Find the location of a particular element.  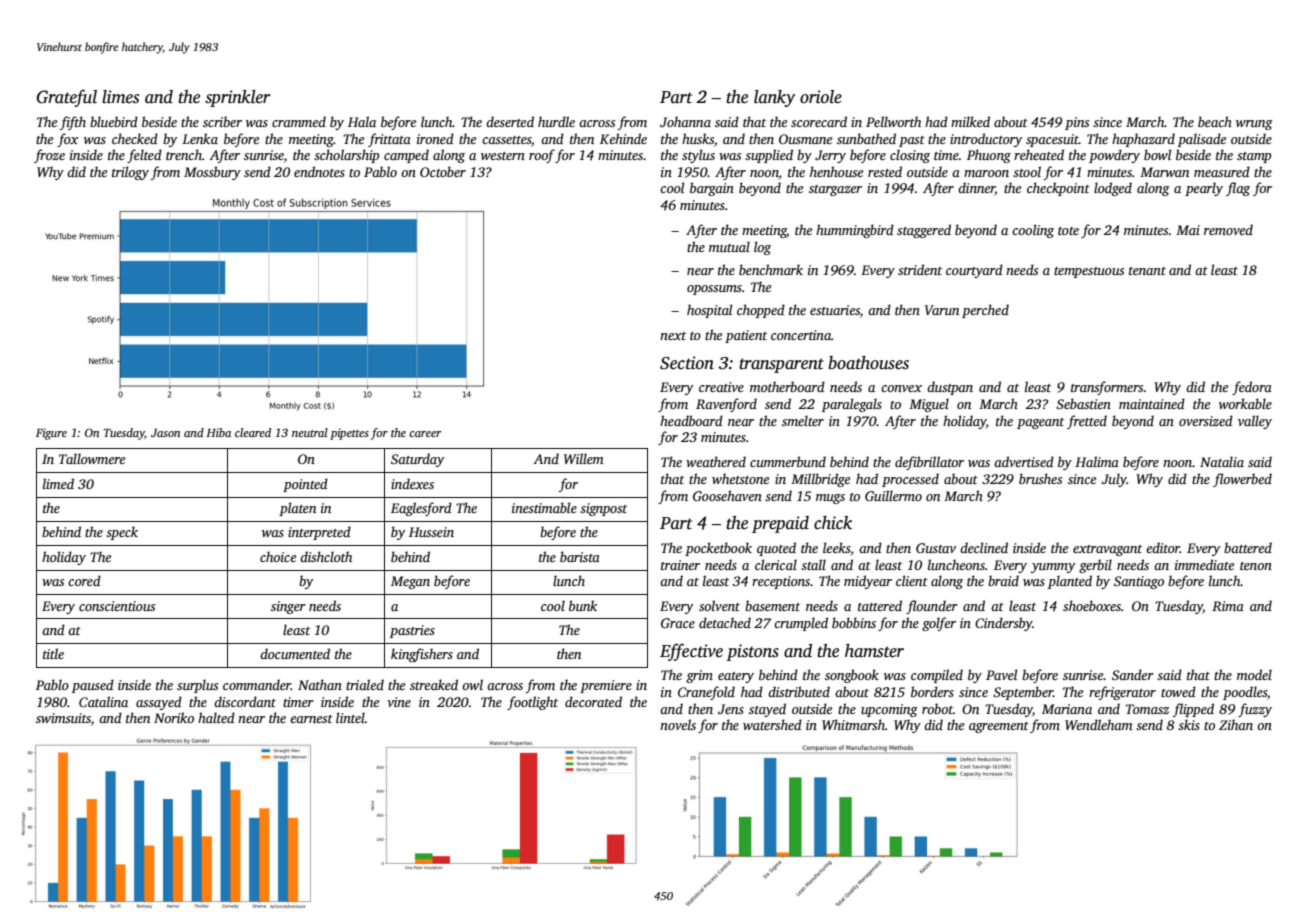

bargain is located at coordinates (712, 189).
